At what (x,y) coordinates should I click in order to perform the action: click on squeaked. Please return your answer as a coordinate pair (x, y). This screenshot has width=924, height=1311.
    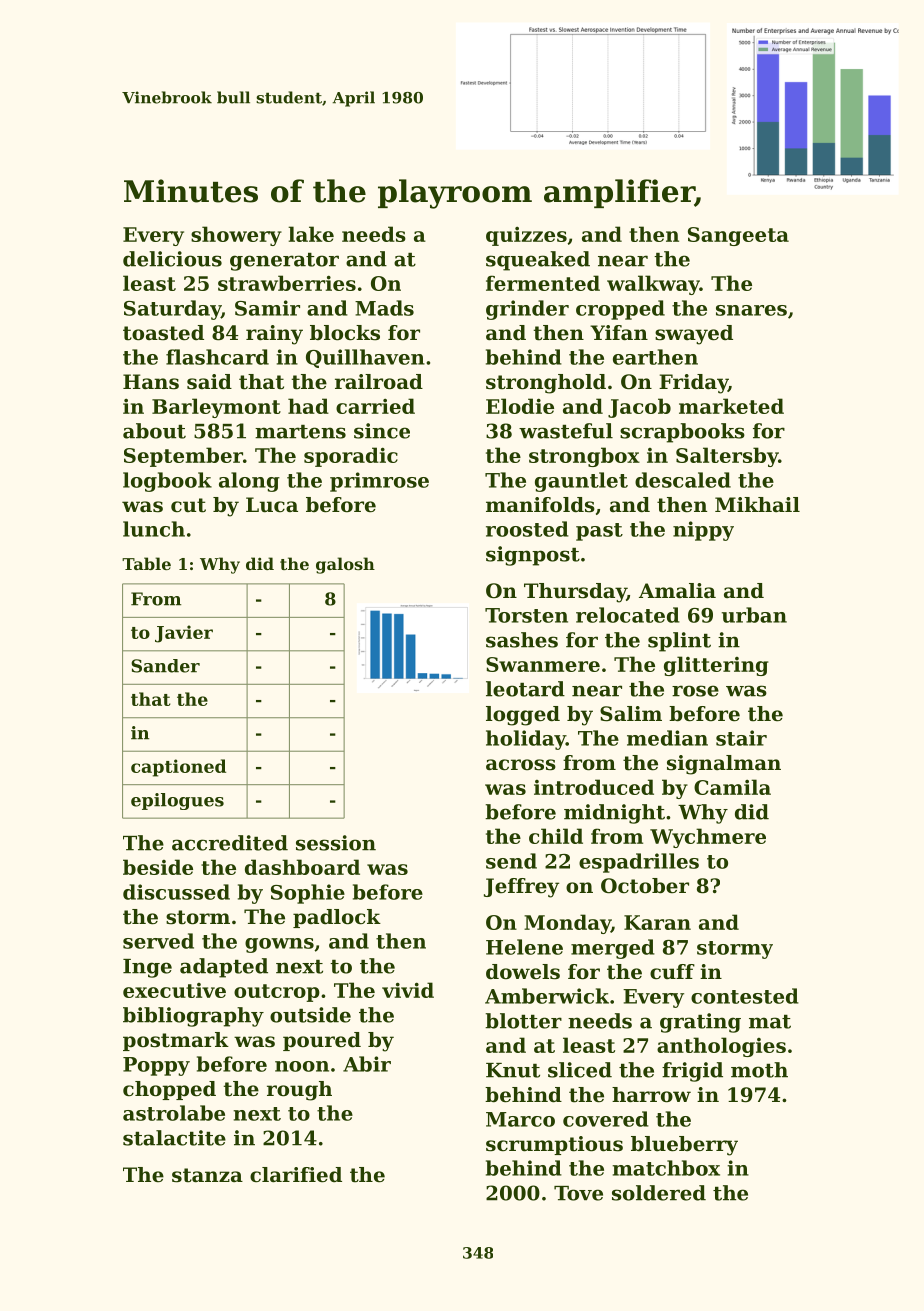
    Looking at the image, I should click on (538, 261).
